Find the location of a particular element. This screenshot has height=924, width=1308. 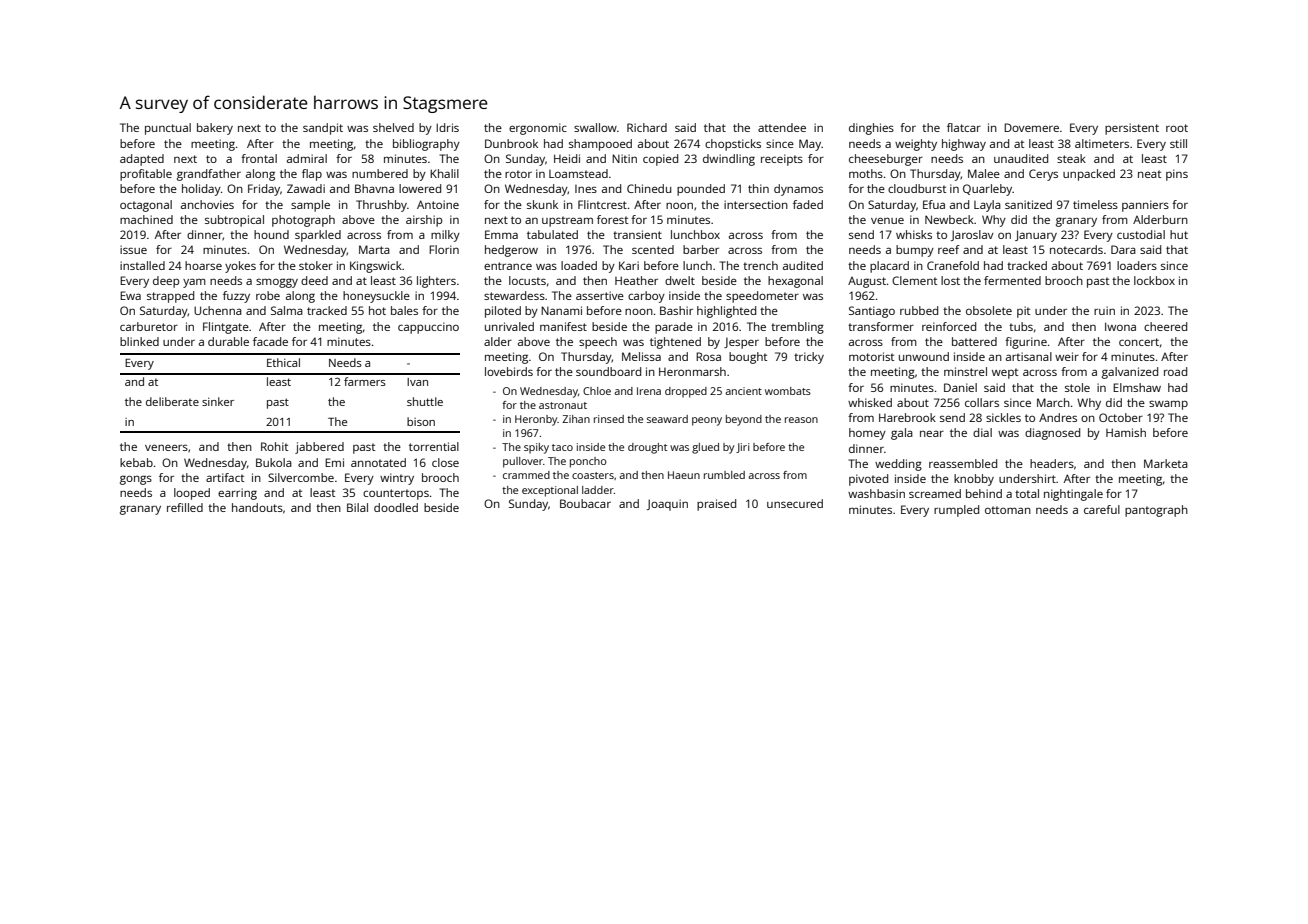

root is located at coordinates (1177, 128).
